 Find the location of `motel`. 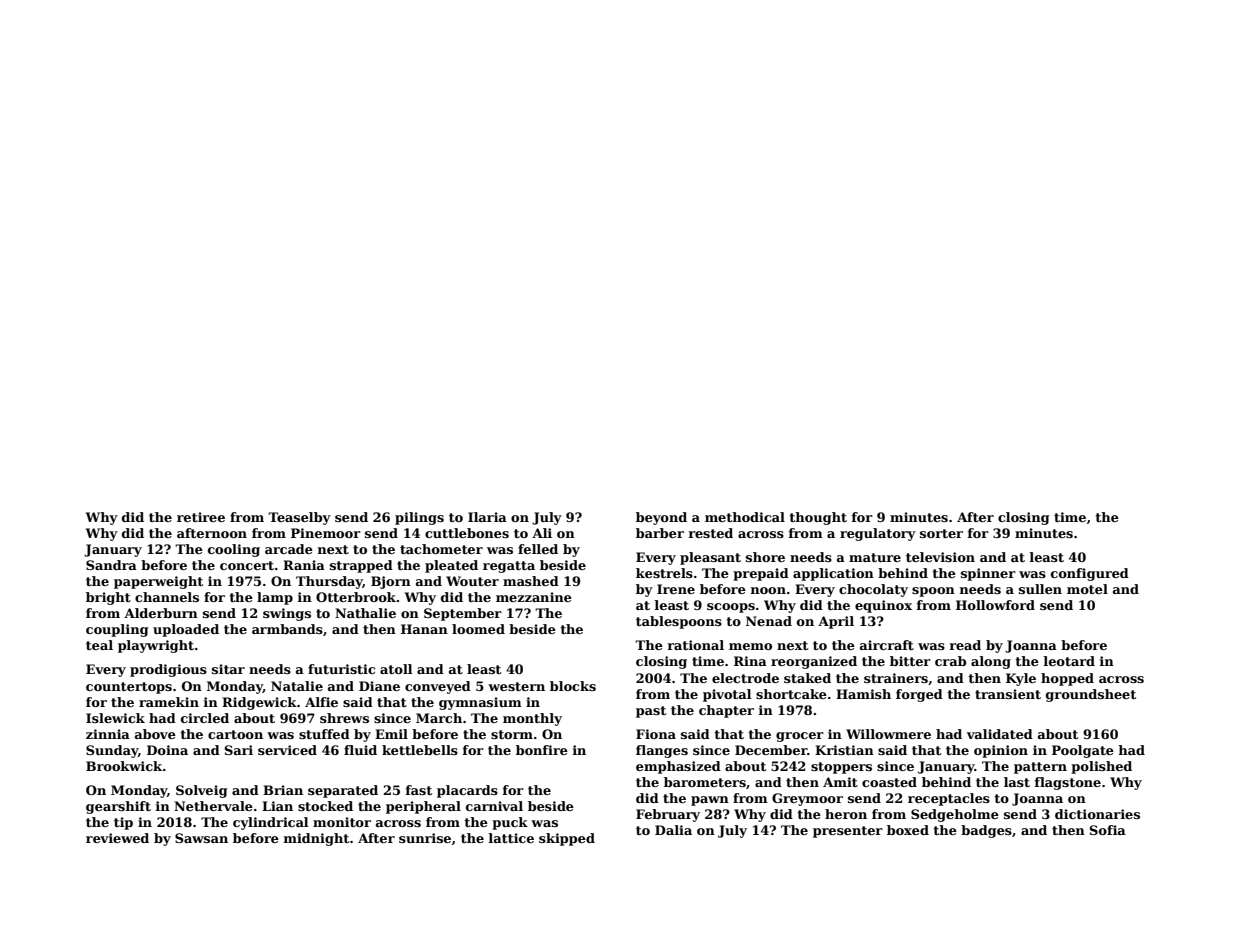

motel is located at coordinates (1087, 589).
